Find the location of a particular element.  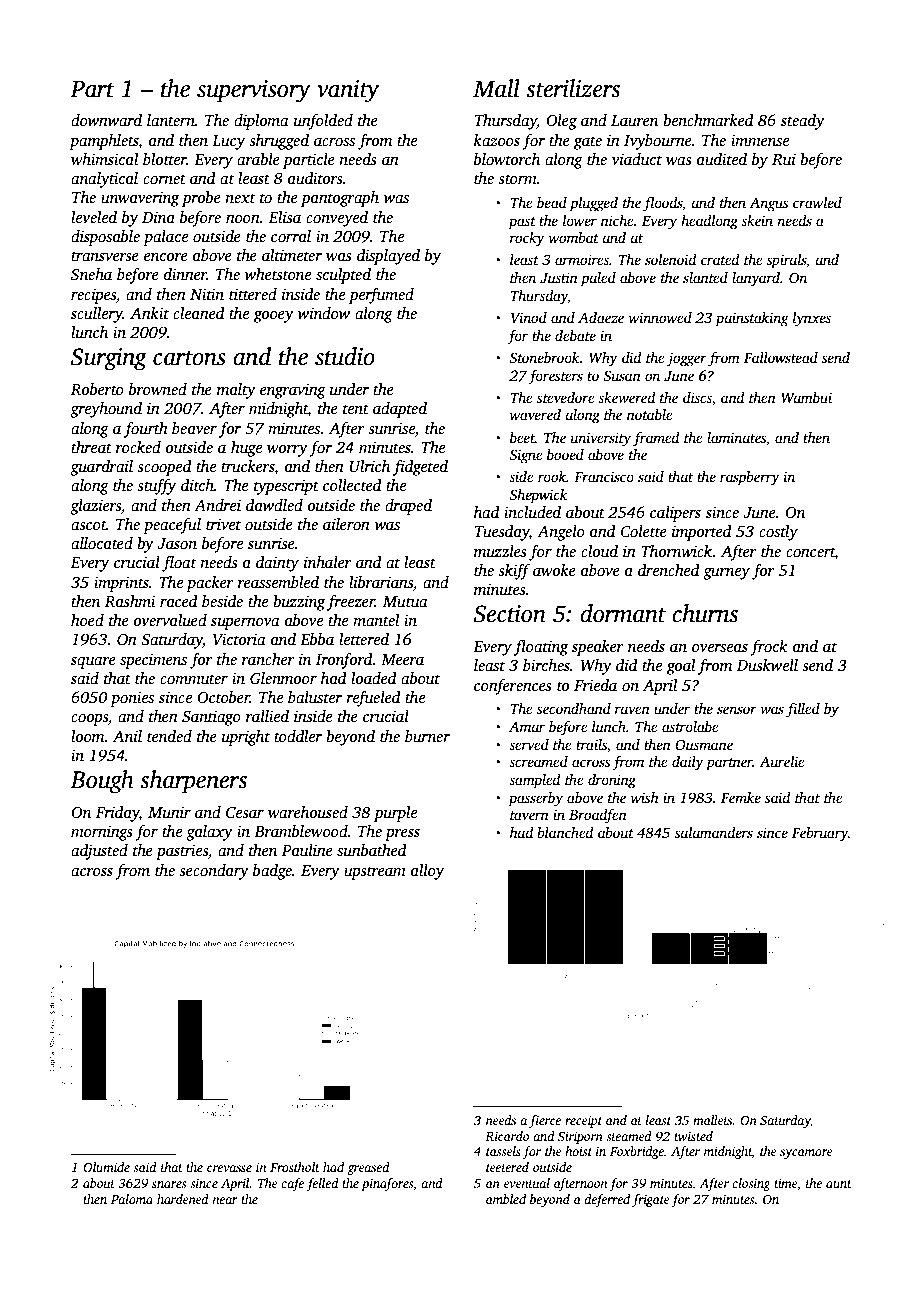

steady is located at coordinates (803, 122).
